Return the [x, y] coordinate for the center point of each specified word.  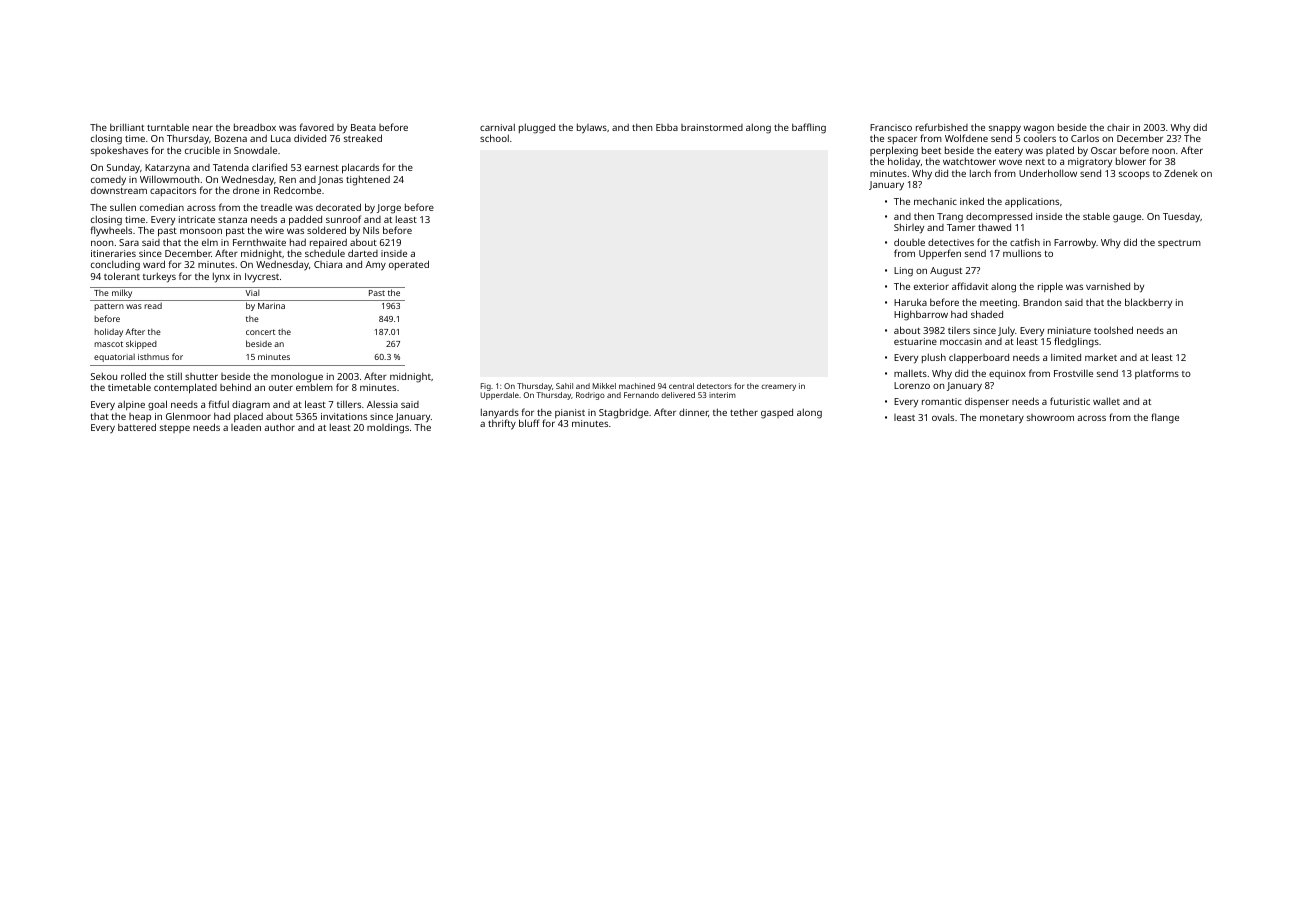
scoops [1134, 175]
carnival [497, 127]
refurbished [942, 127]
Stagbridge [624, 414]
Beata [363, 127]
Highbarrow [921, 316]
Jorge [389, 209]
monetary [1002, 419]
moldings [388, 429]
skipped [141, 344]
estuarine [915, 341]
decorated [338, 207]
